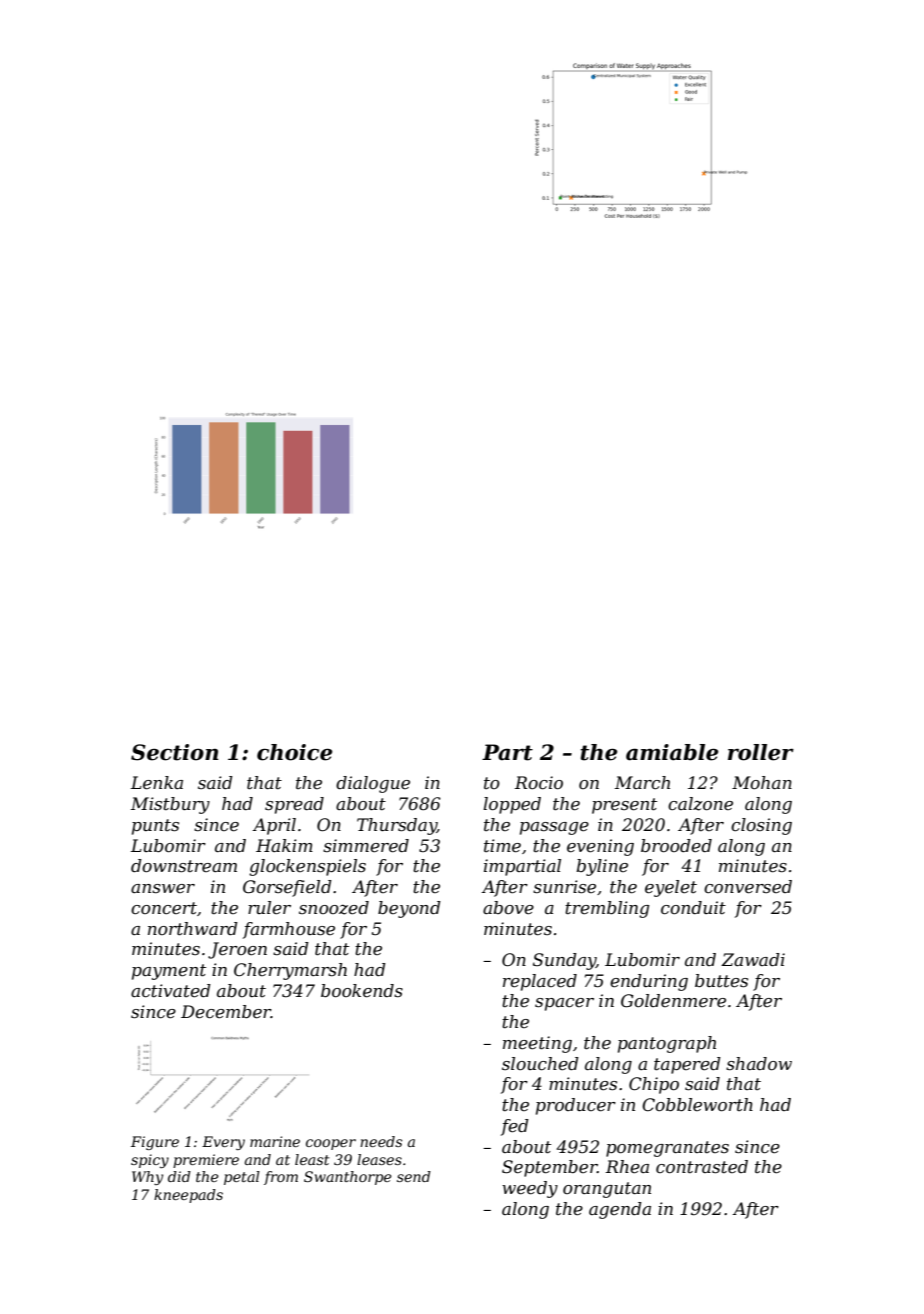 This screenshot has height=1314, width=924. I want to click on needs, so click(381, 1141).
